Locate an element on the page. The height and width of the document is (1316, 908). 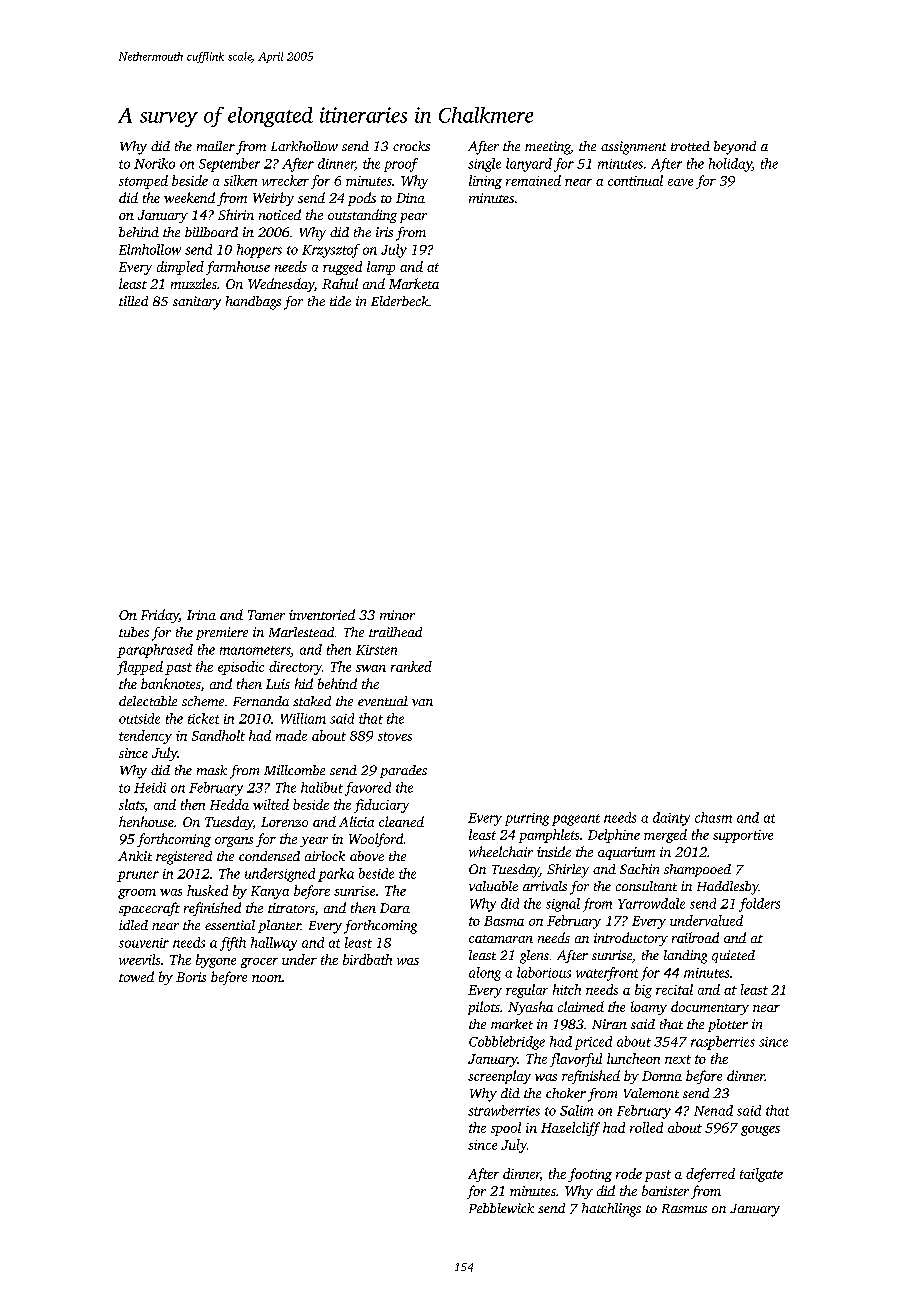
staked is located at coordinates (312, 701).
